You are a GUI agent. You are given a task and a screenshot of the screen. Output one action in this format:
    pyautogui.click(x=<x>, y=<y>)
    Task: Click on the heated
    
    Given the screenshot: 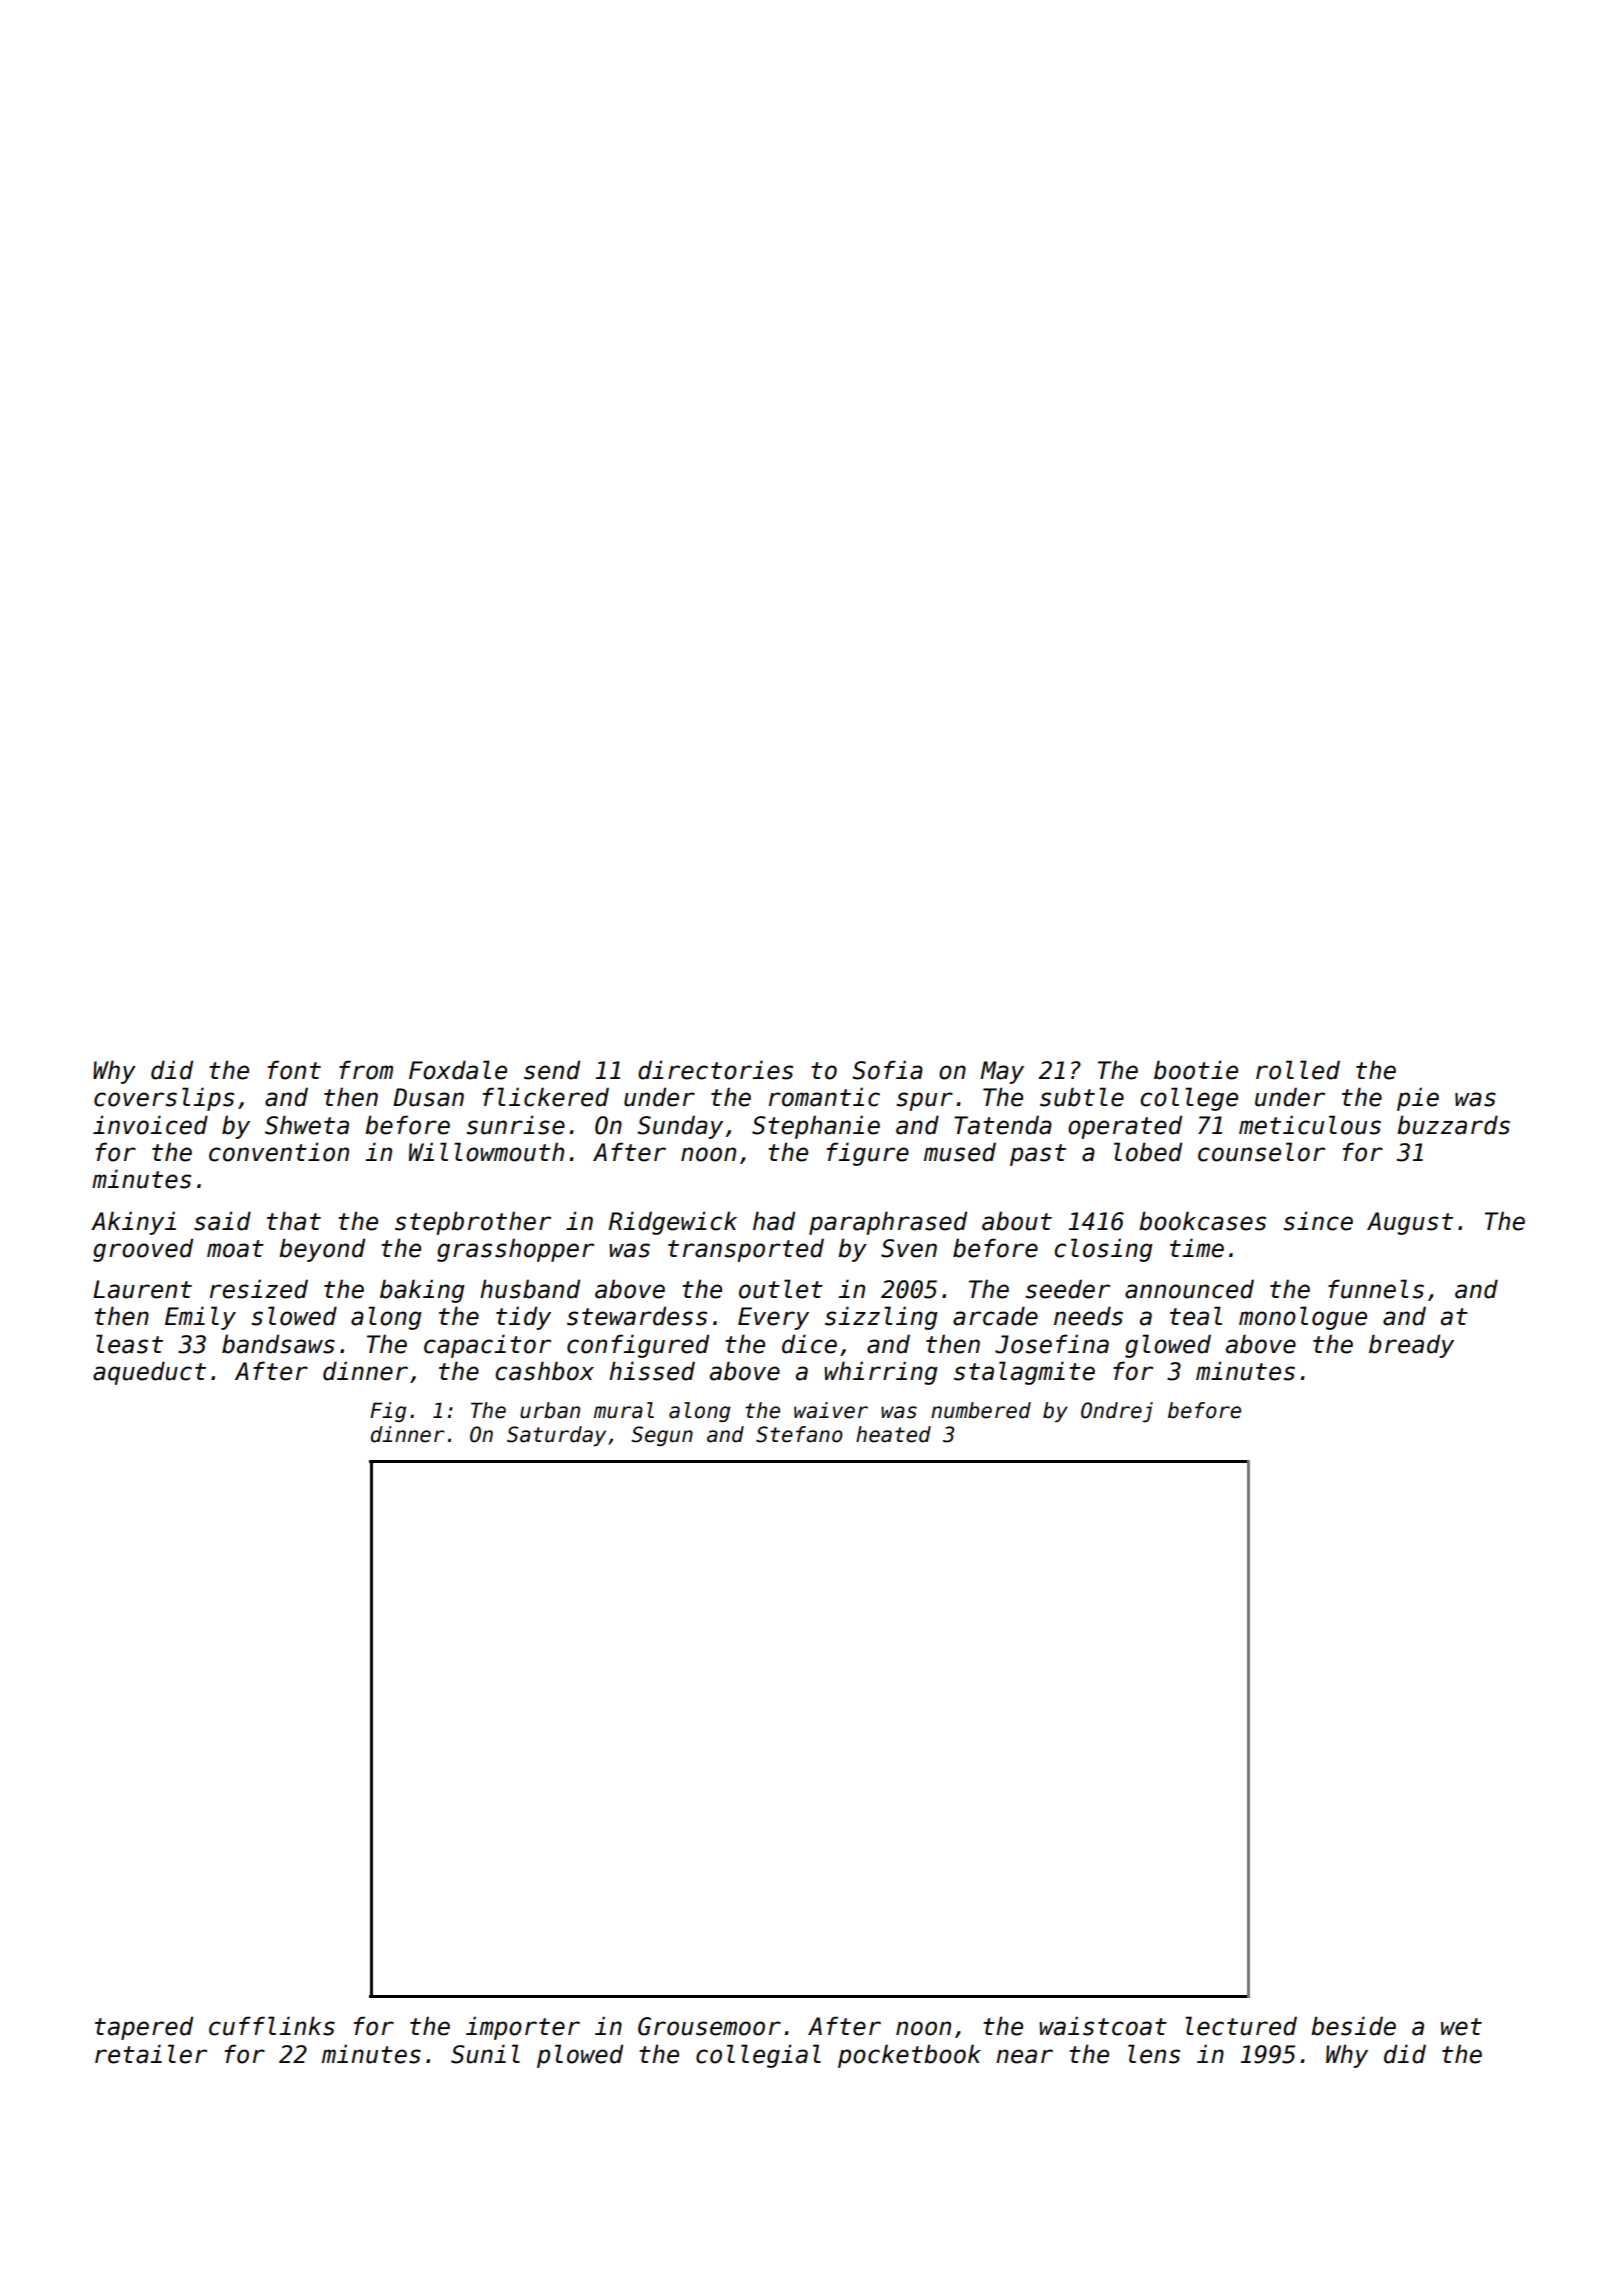 What is the action you would take?
    pyautogui.click(x=893, y=1434)
